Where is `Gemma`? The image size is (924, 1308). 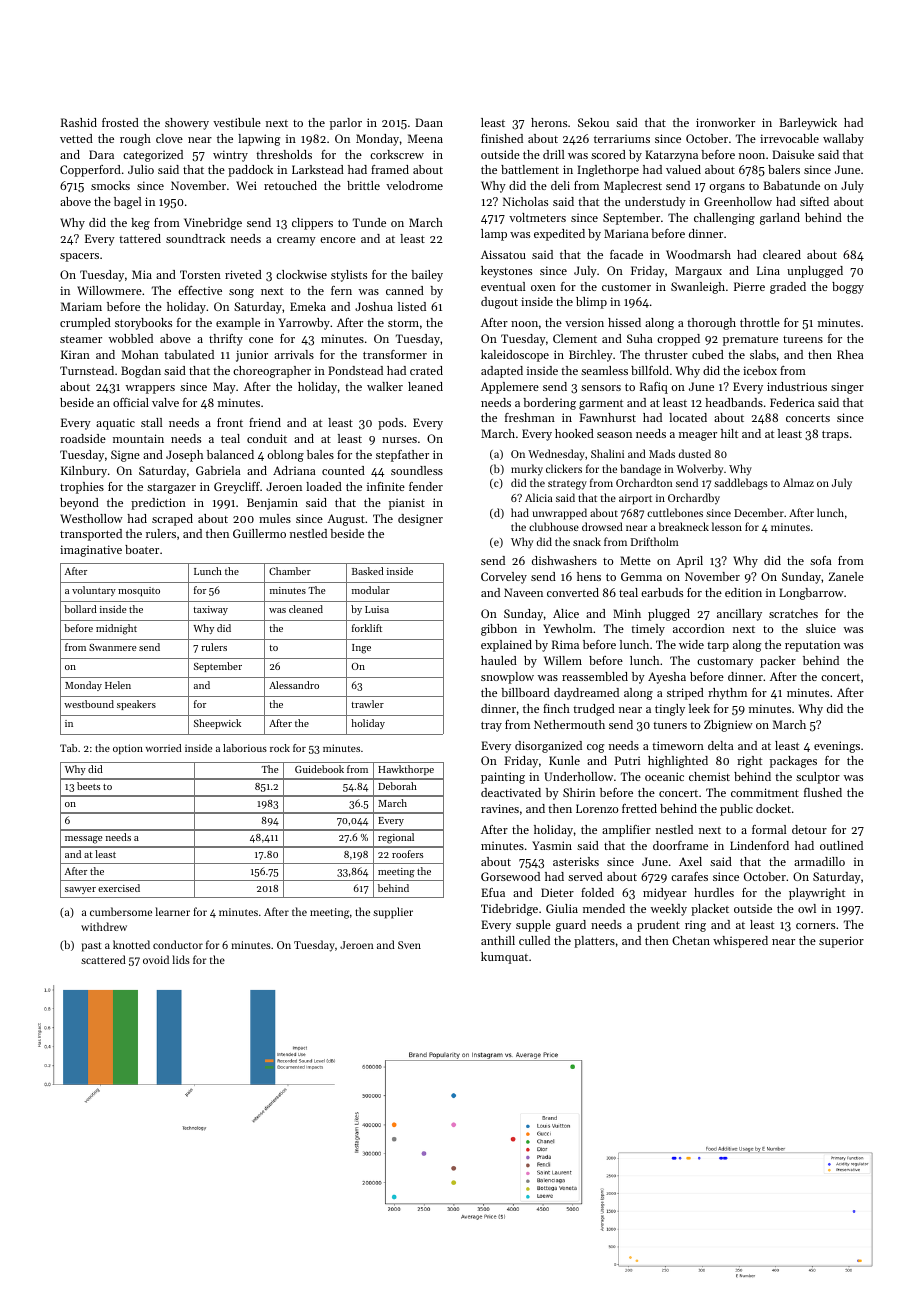
Gemma is located at coordinates (641, 576).
